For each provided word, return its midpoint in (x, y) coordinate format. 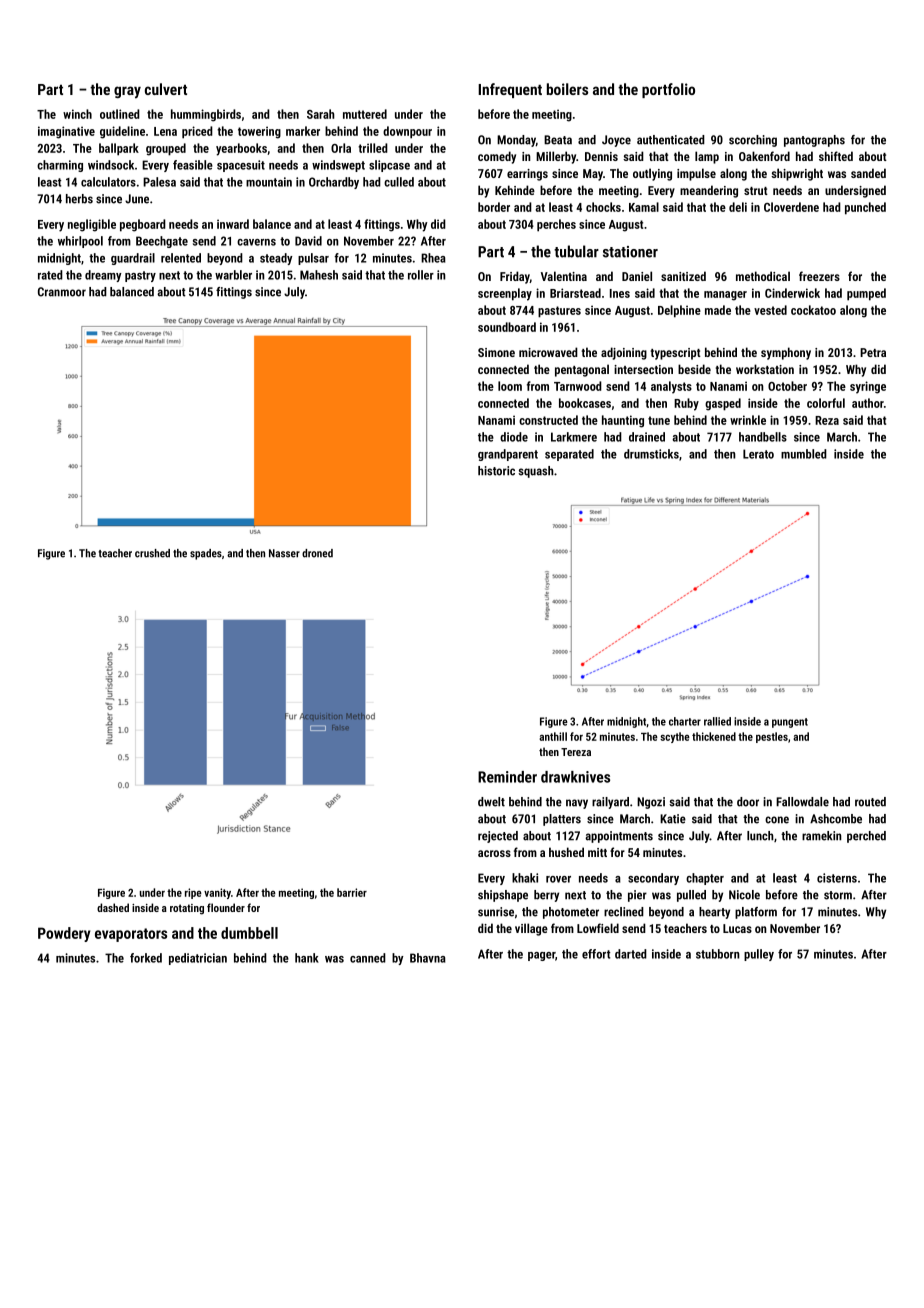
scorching (753, 141)
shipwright (797, 174)
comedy (497, 157)
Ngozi (651, 803)
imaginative (66, 132)
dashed (113, 907)
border (494, 207)
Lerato (758, 454)
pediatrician (198, 959)
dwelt (491, 802)
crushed (152, 553)
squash (536, 472)
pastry (140, 276)
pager (541, 956)
